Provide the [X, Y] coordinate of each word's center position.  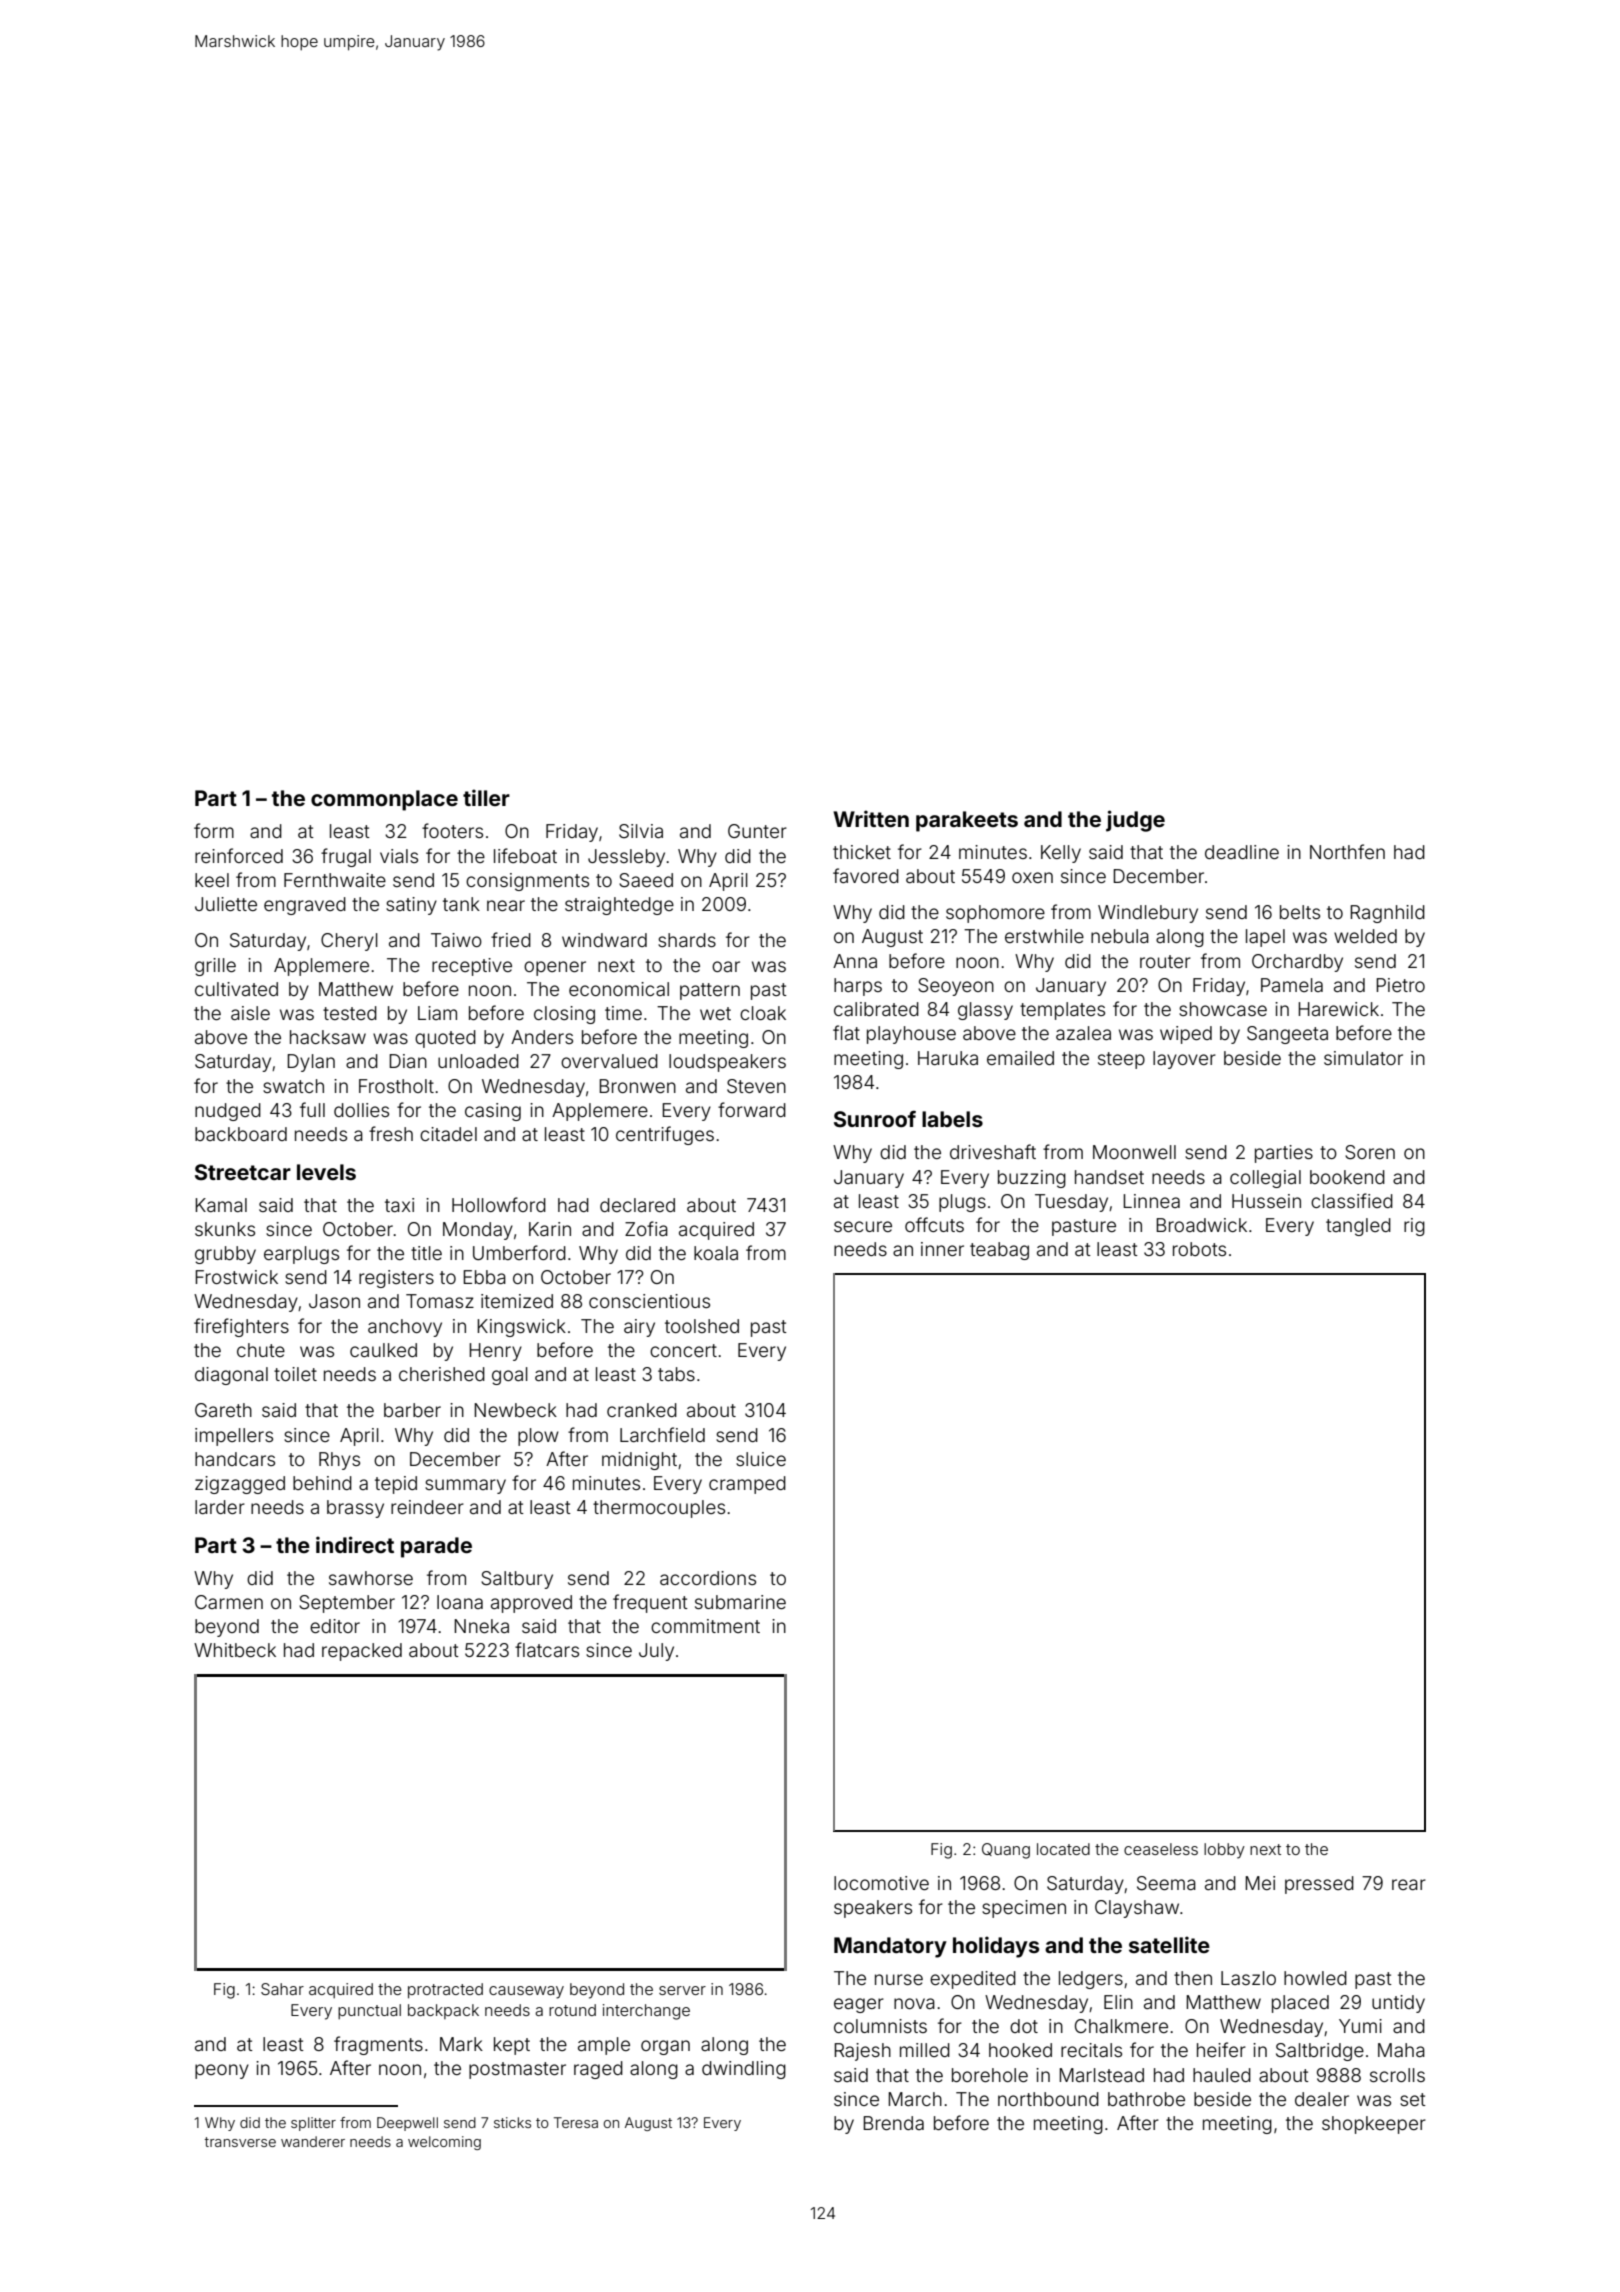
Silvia [641, 831]
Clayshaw [1137, 1909]
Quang [1006, 1851]
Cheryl [349, 942]
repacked [362, 1652]
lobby [1224, 1851]
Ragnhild [1387, 914]
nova [914, 2003]
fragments [378, 2045]
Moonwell [1134, 1152]
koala [716, 1253]
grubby [225, 1255]
